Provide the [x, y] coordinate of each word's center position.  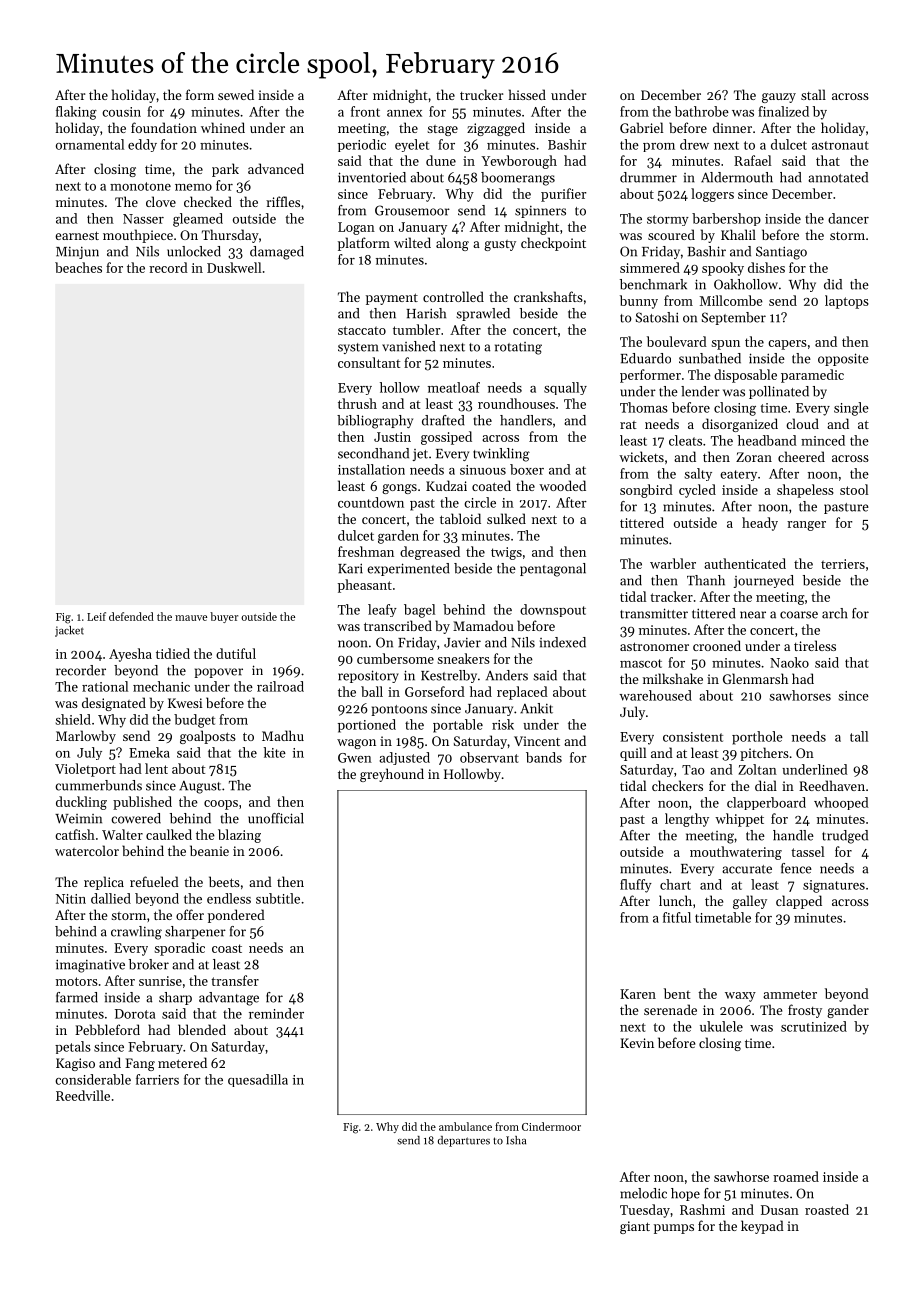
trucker [481, 94]
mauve [191, 618]
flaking [76, 113]
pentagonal [553, 570]
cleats [685, 440]
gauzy [779, 98]
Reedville [83, 1095]
